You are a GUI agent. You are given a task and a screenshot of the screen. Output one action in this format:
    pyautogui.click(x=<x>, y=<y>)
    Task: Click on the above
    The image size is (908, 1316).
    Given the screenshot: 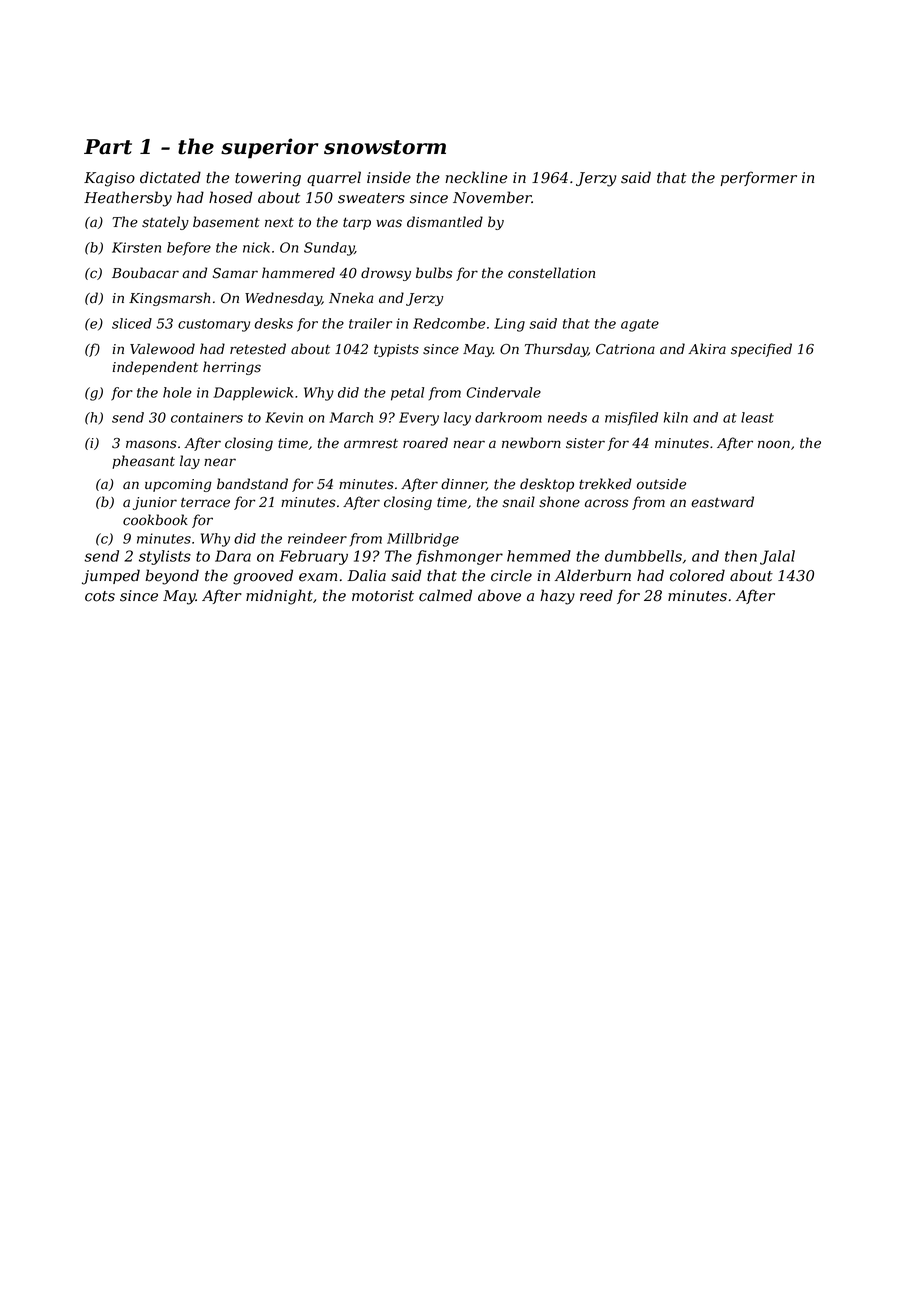 What is the action you would take?
    pyautogui.click(x=499, y=595)
